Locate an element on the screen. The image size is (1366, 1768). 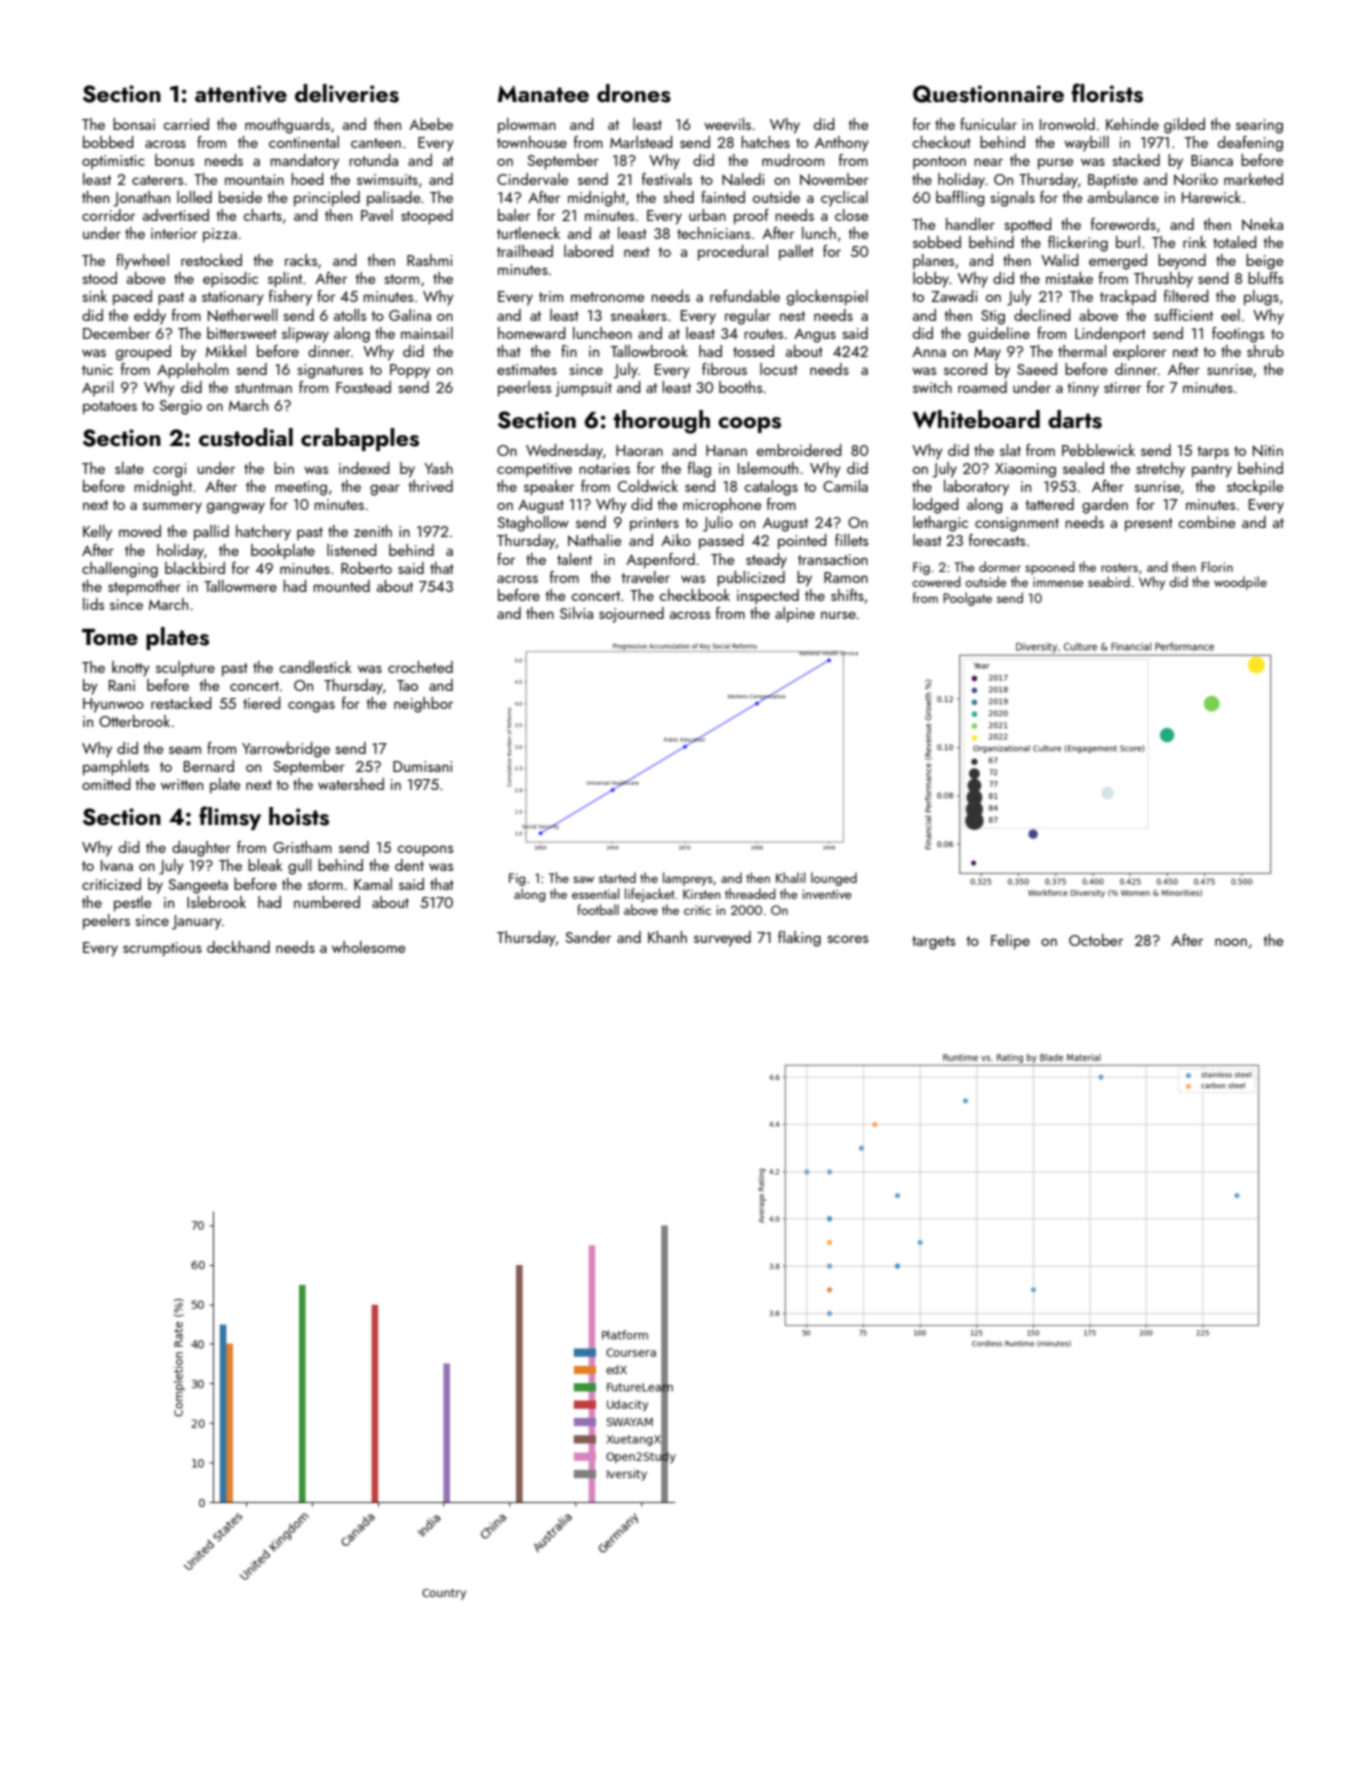
meeting is located at coordinates (301, 488).
